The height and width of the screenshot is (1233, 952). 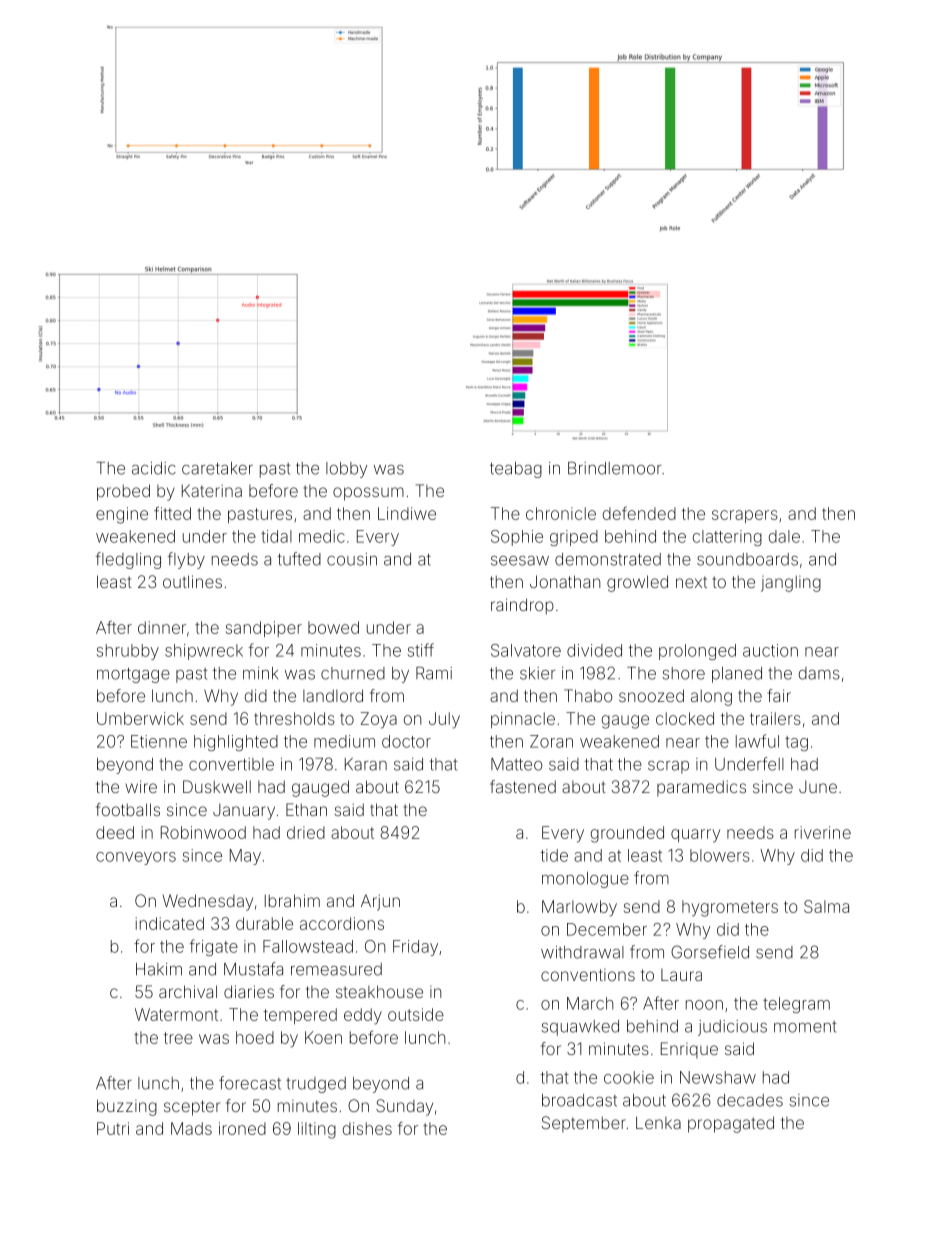 I want to click on dale, so click(x=784, y=536).
